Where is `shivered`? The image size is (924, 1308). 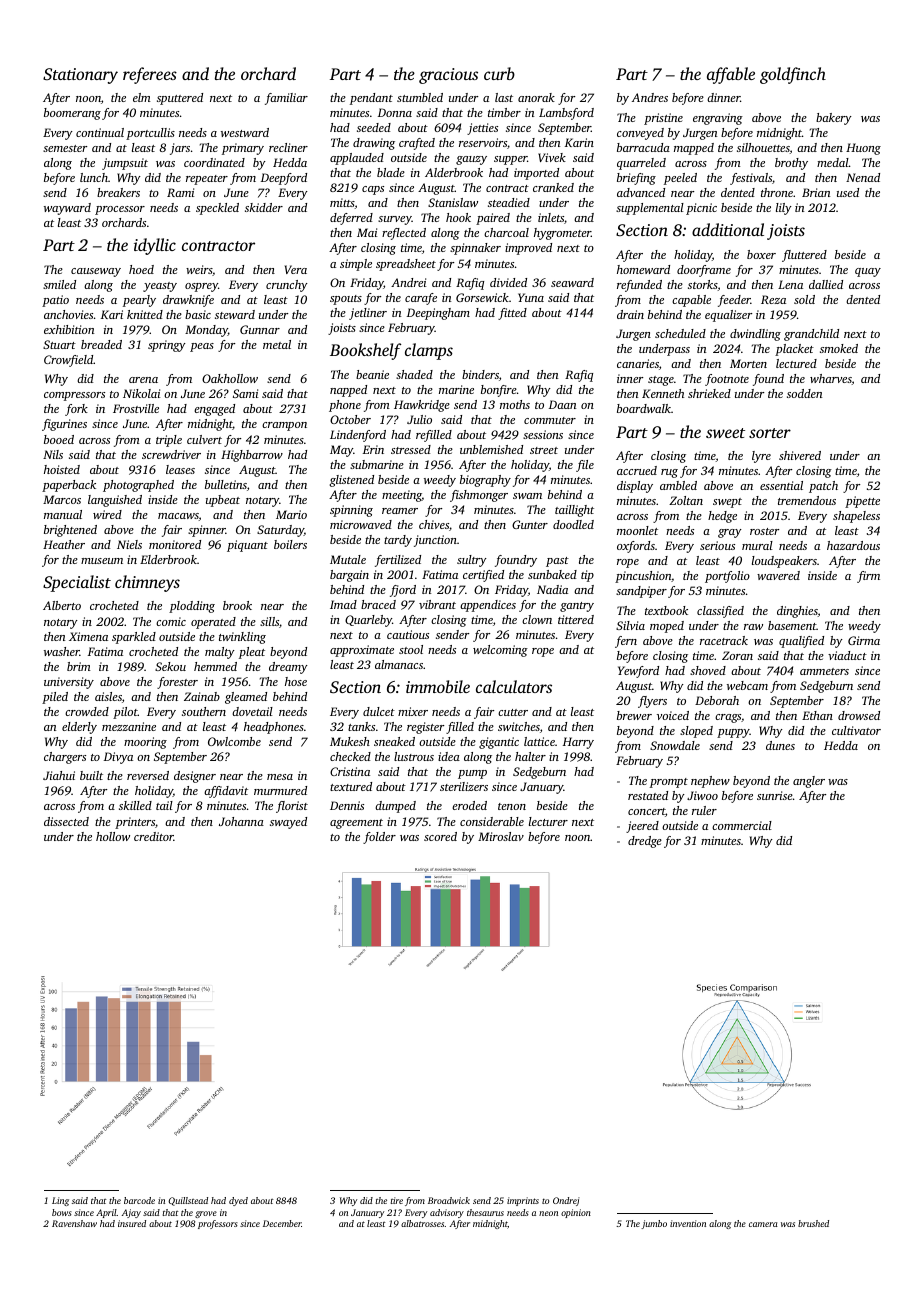
shivered is located at coordinates (800, 455).
